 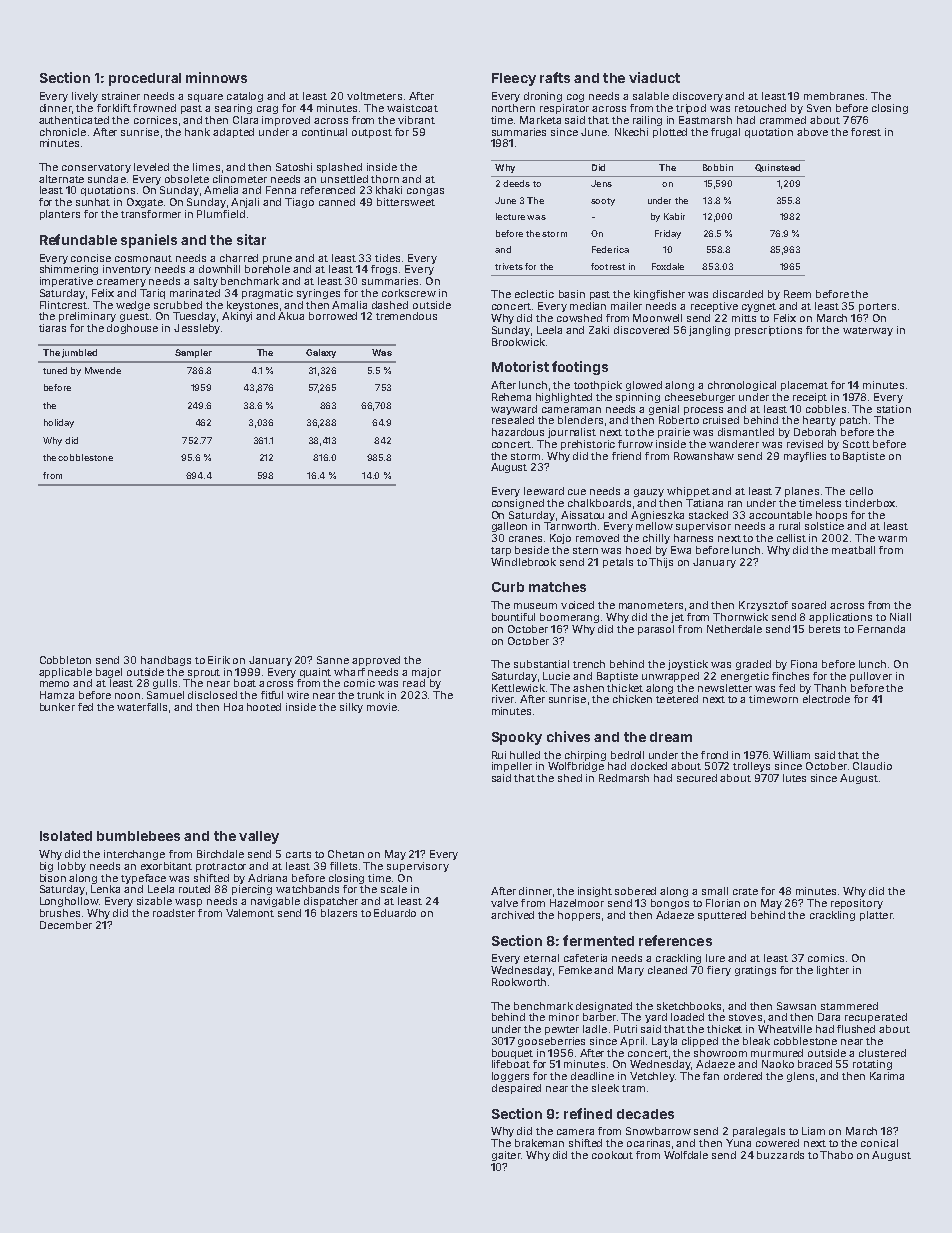 I want to click on carts, so click(x=298, y=854).
